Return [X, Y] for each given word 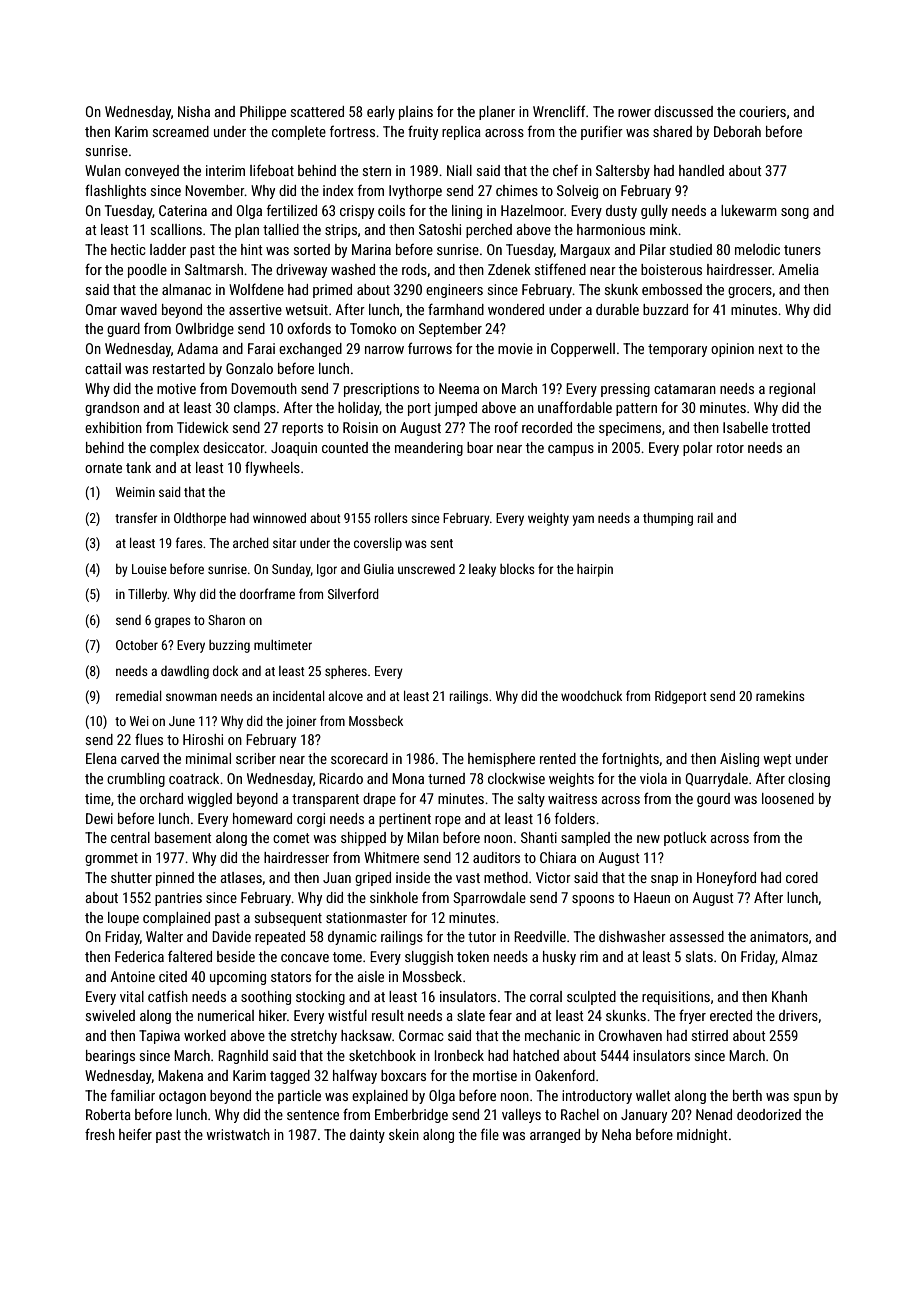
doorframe [267, 593]
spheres [346, 672]
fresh [100, 1134]
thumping [668, 519]
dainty [367, 1136]
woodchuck [591, 696]
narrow [384, 350]
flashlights [115, 191]
